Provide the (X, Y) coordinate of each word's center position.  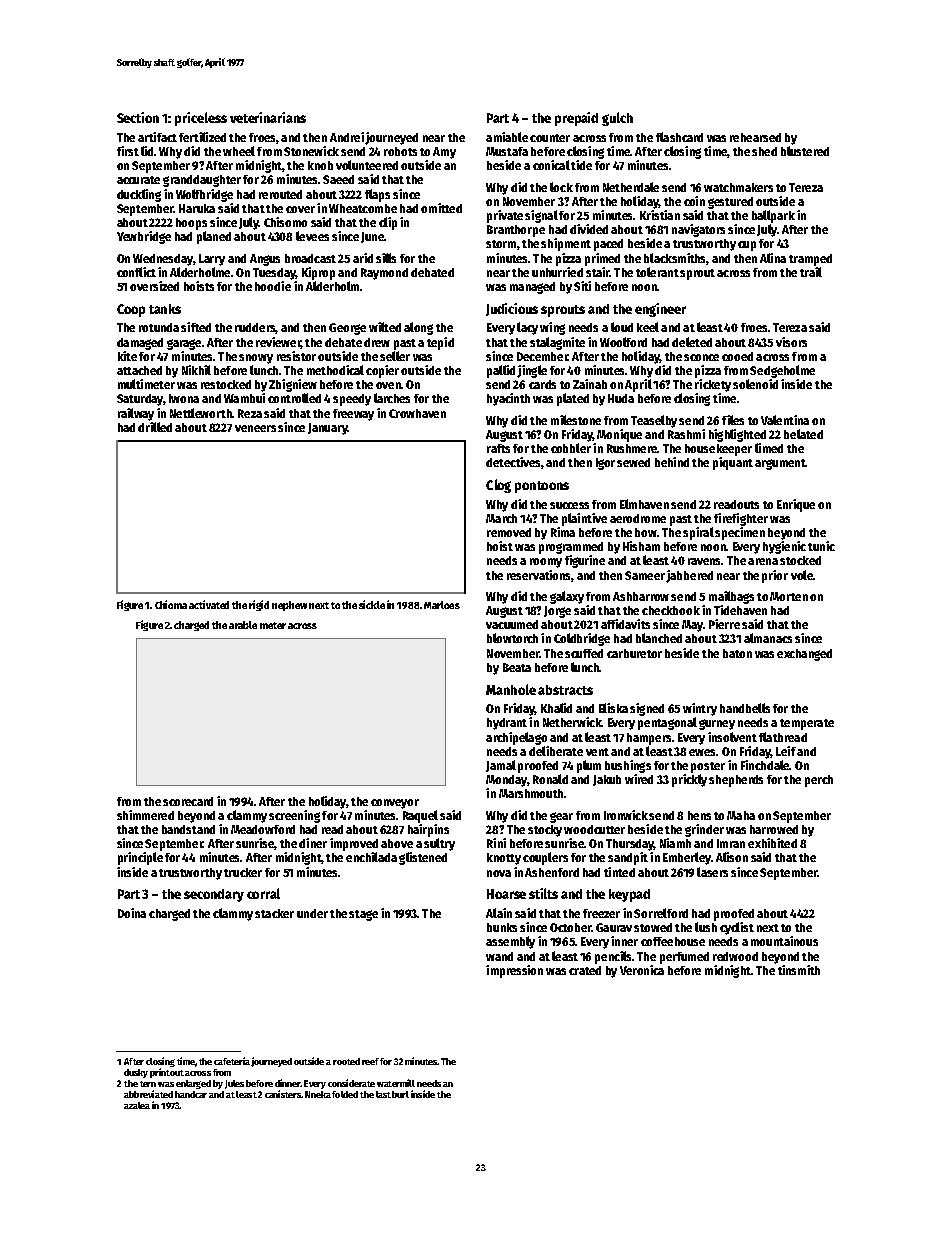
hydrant (507, 724)
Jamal (501, 766)
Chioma (171, 604)
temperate (807, 724)
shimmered (145, 815)
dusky (136, 1073)
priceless (201, 119)
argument (780, 464)
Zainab (590, 384)
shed (764, 151)
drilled (155, 427)
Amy (444, 153)
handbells (745, 708)
